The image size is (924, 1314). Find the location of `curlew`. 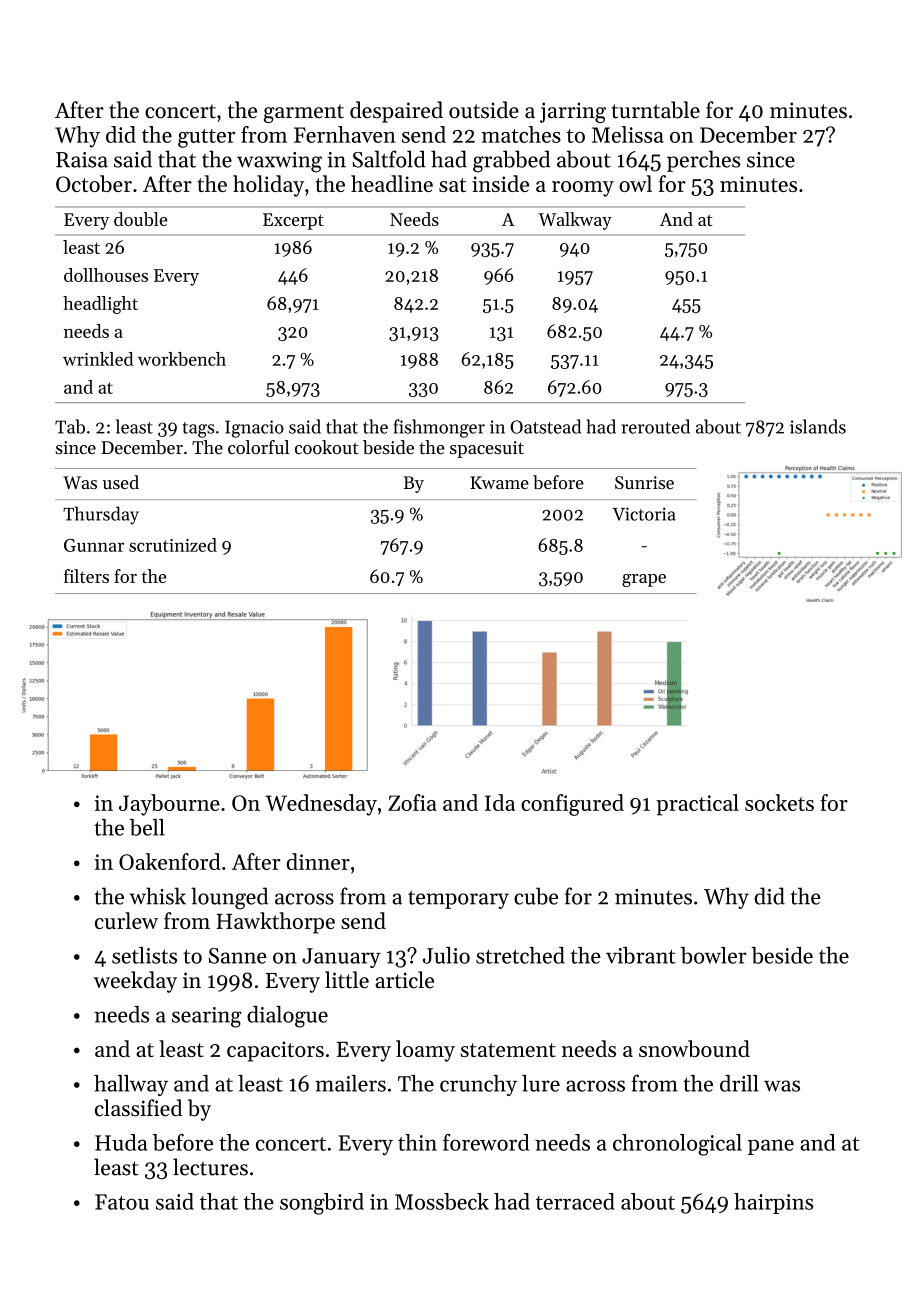

curlew is located at coordinates (126, 920).
